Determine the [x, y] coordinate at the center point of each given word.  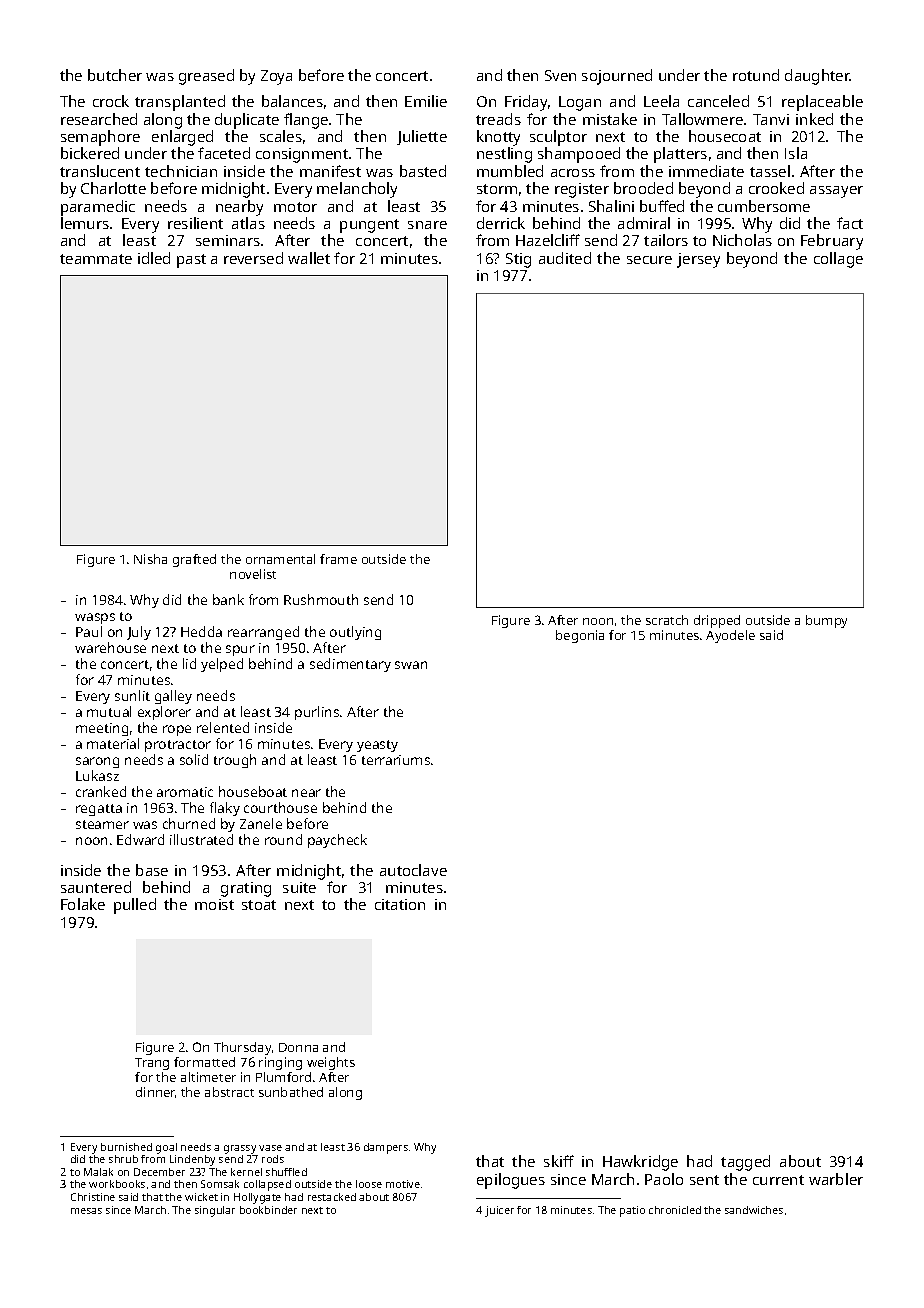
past [191, 261]
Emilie [426, 101]
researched [99, 119]
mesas [86, 1211]
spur [240, 650]
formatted [204, 1062]
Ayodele [730, 636]
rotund [756, 75]
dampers [386, 1148]
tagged [745, 1163]
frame [338, 559]
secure [649, 260]
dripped [717, 621]
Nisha [150, 559]
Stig [518, 260]
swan [411, 665]
